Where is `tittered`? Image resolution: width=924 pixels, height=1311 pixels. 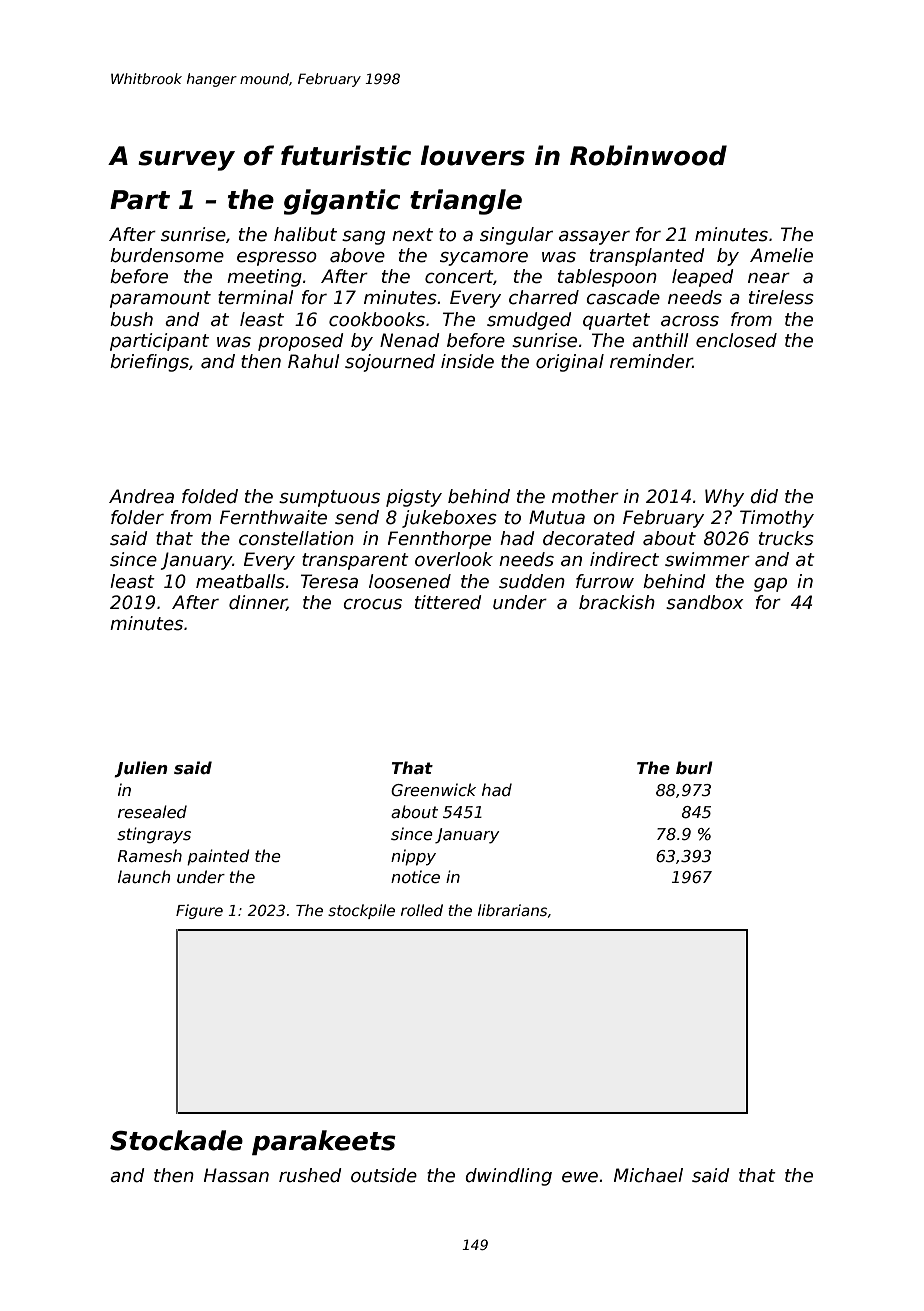 tittered is located at coordinates (448, 602).
